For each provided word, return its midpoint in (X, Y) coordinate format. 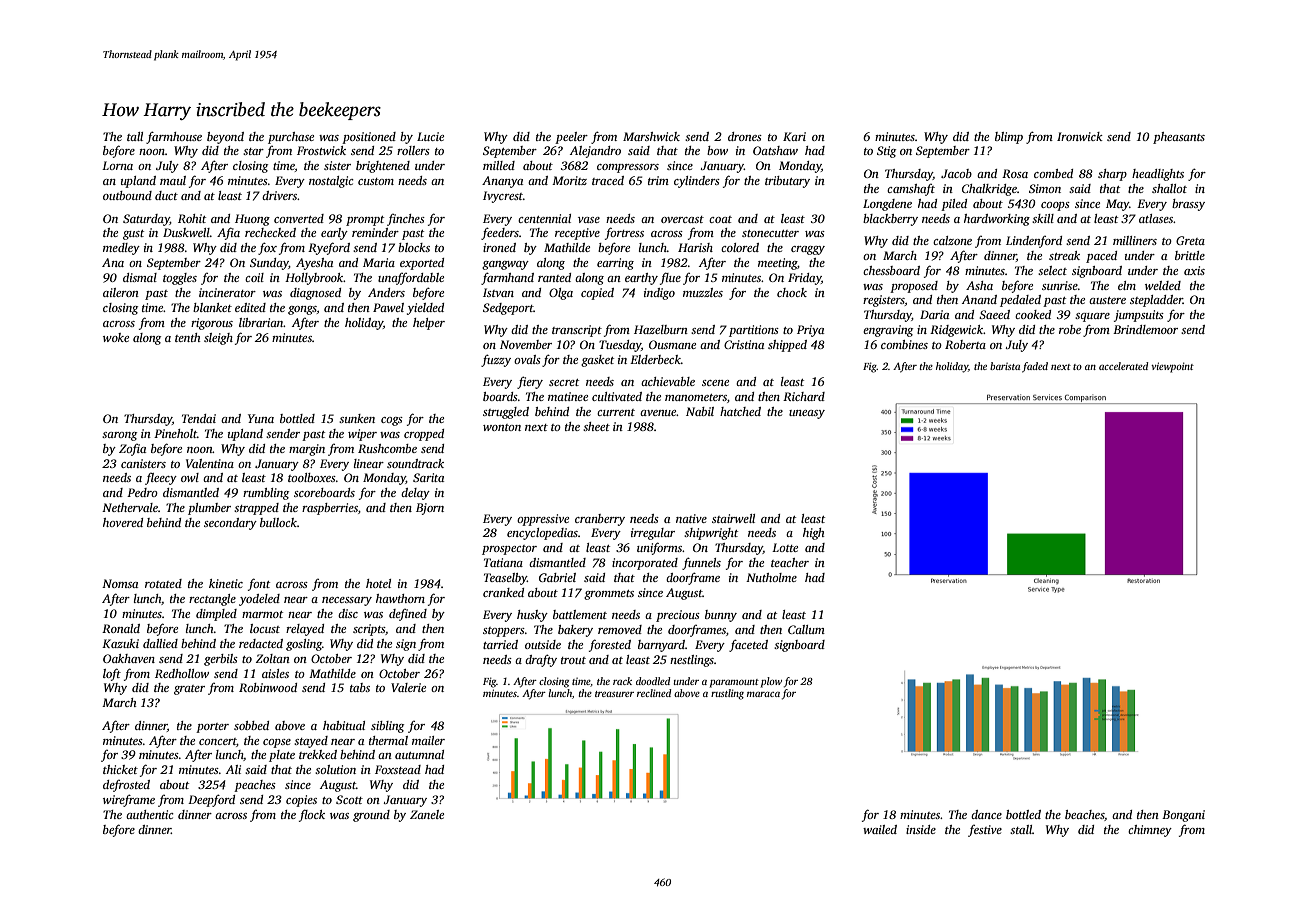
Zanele (427, 814)
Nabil (700, 411)
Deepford (211, 800)
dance (986, 814)
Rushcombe (387, 448)
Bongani (1183, 816)
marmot (262, 614)
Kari (794, 136)
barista (1005, 366)
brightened (383, 167)
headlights (1158, 175)
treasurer (614, 694)
